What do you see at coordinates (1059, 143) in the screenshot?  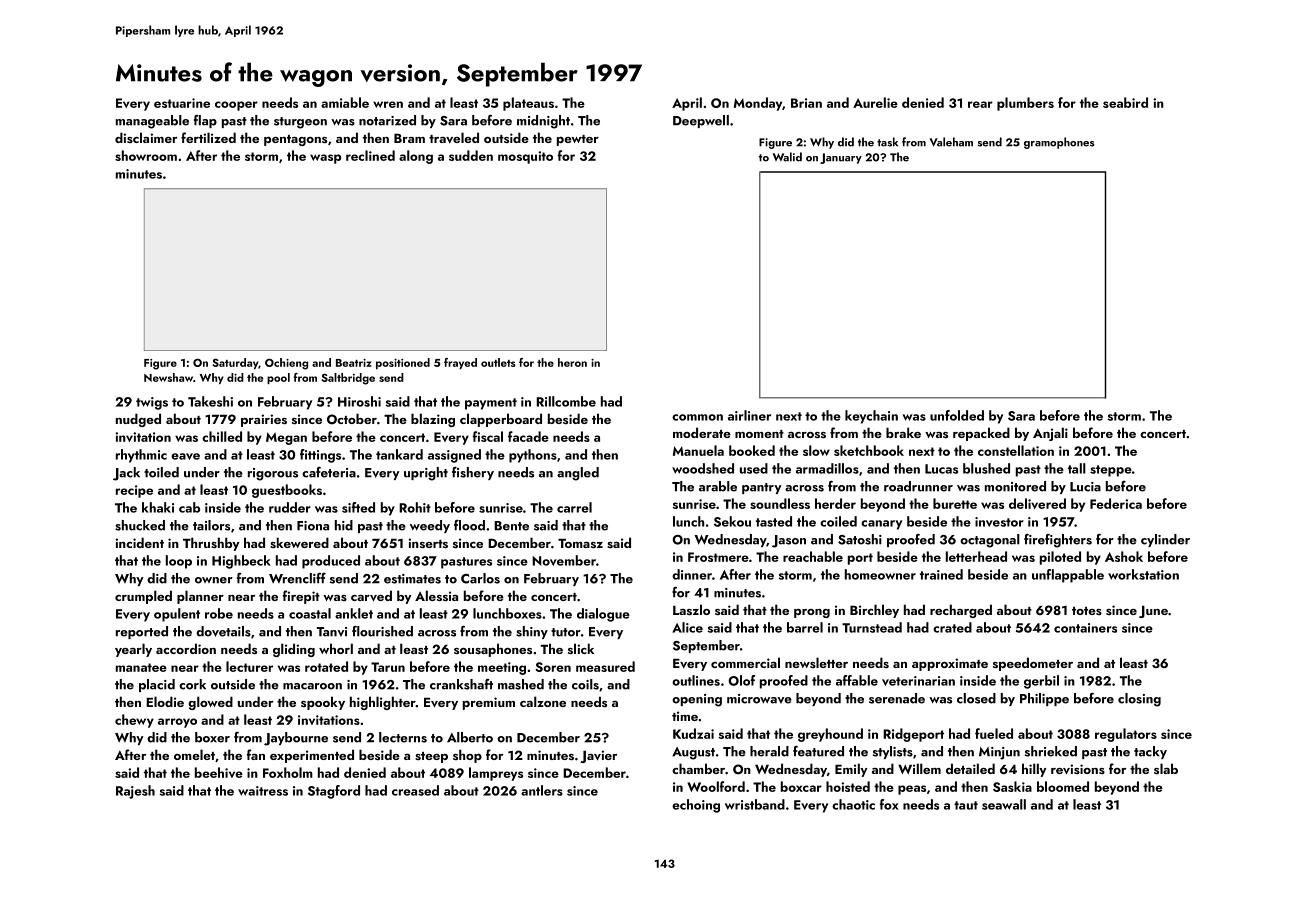 I see `gramophones` at bounding box center [1059, 143].
